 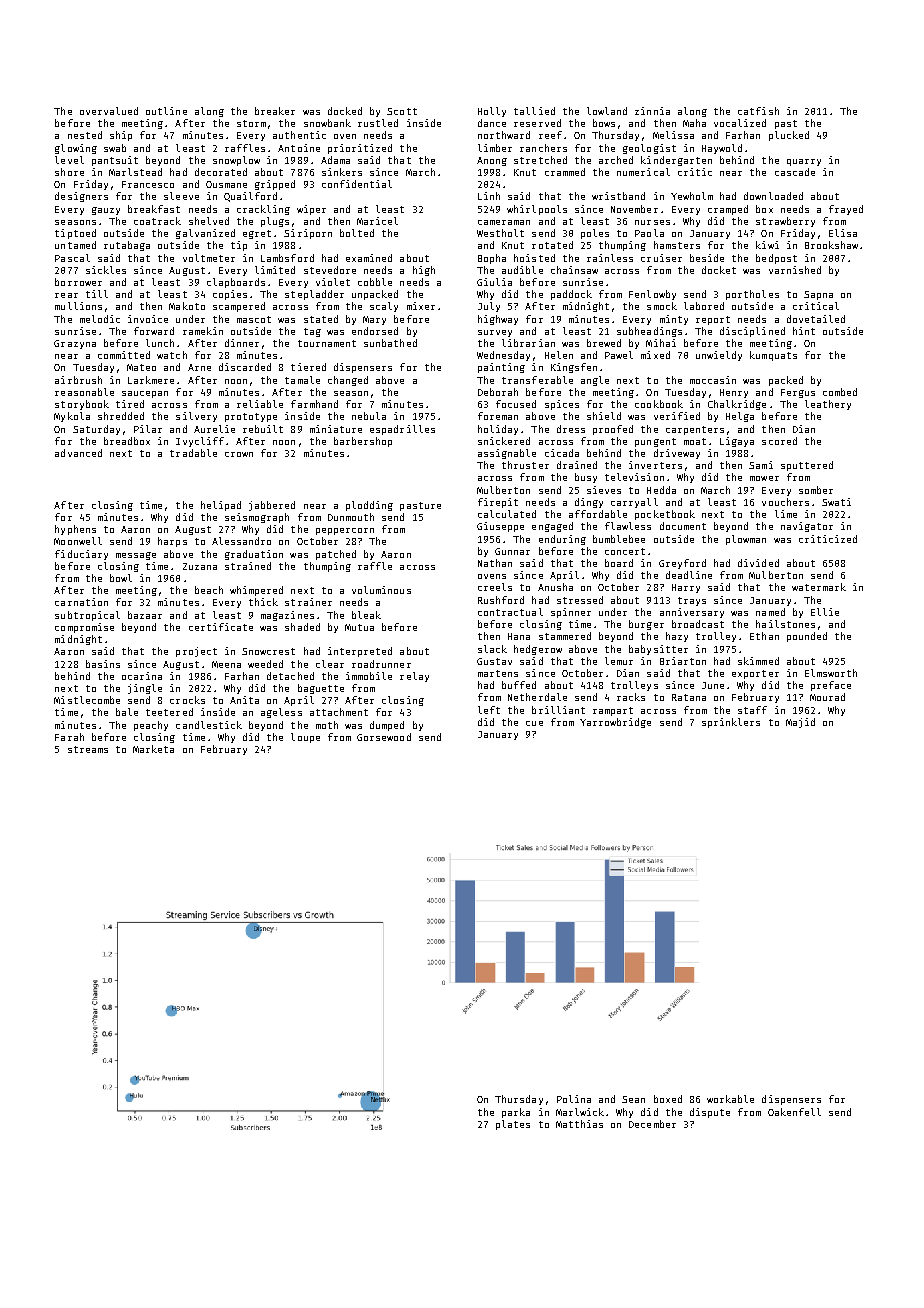 What do you see at coordinates (843, 233) in the document?
I see `Elisa` at bounding box center [843, 233].
